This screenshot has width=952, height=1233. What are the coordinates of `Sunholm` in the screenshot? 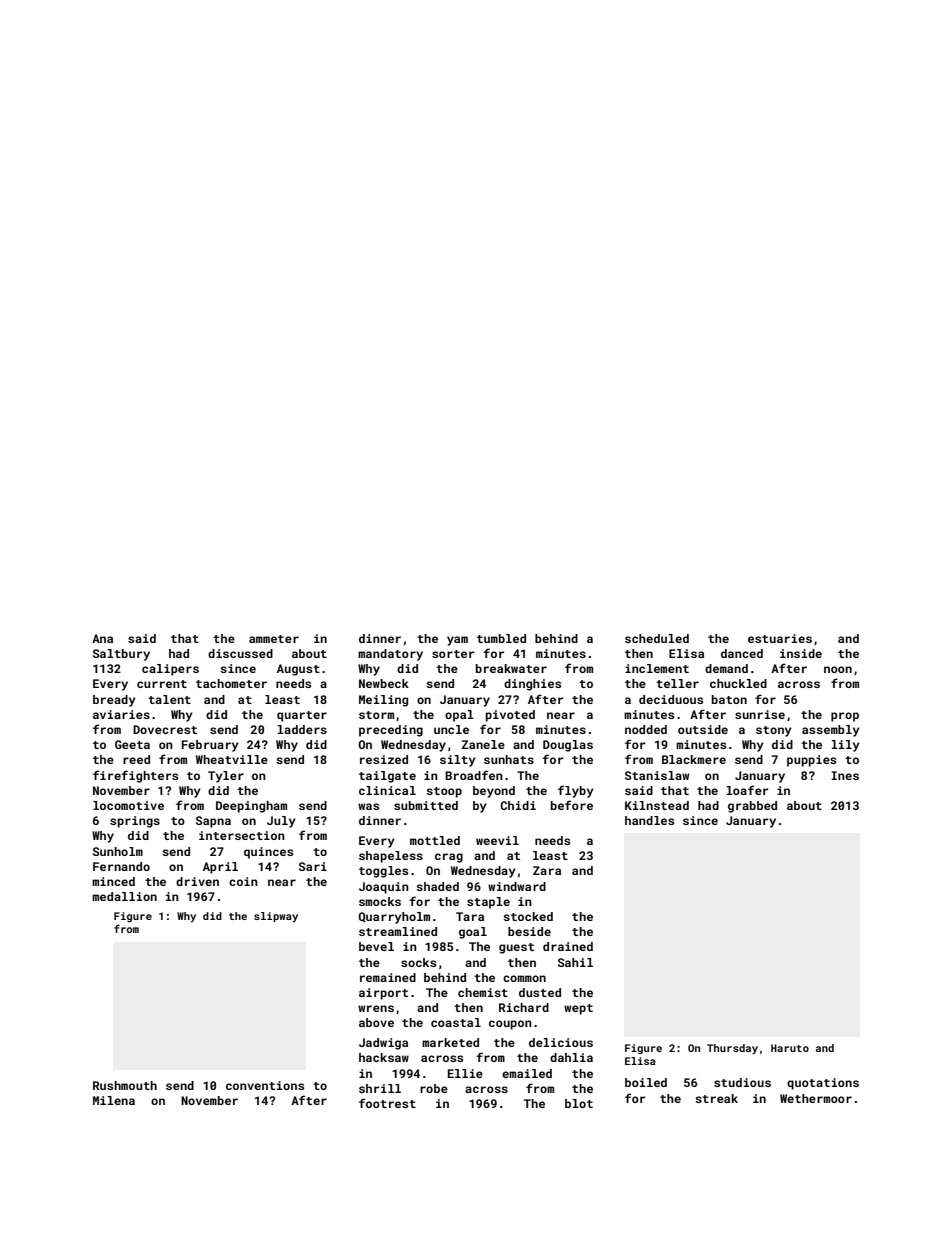 It's located at (118, 851).
